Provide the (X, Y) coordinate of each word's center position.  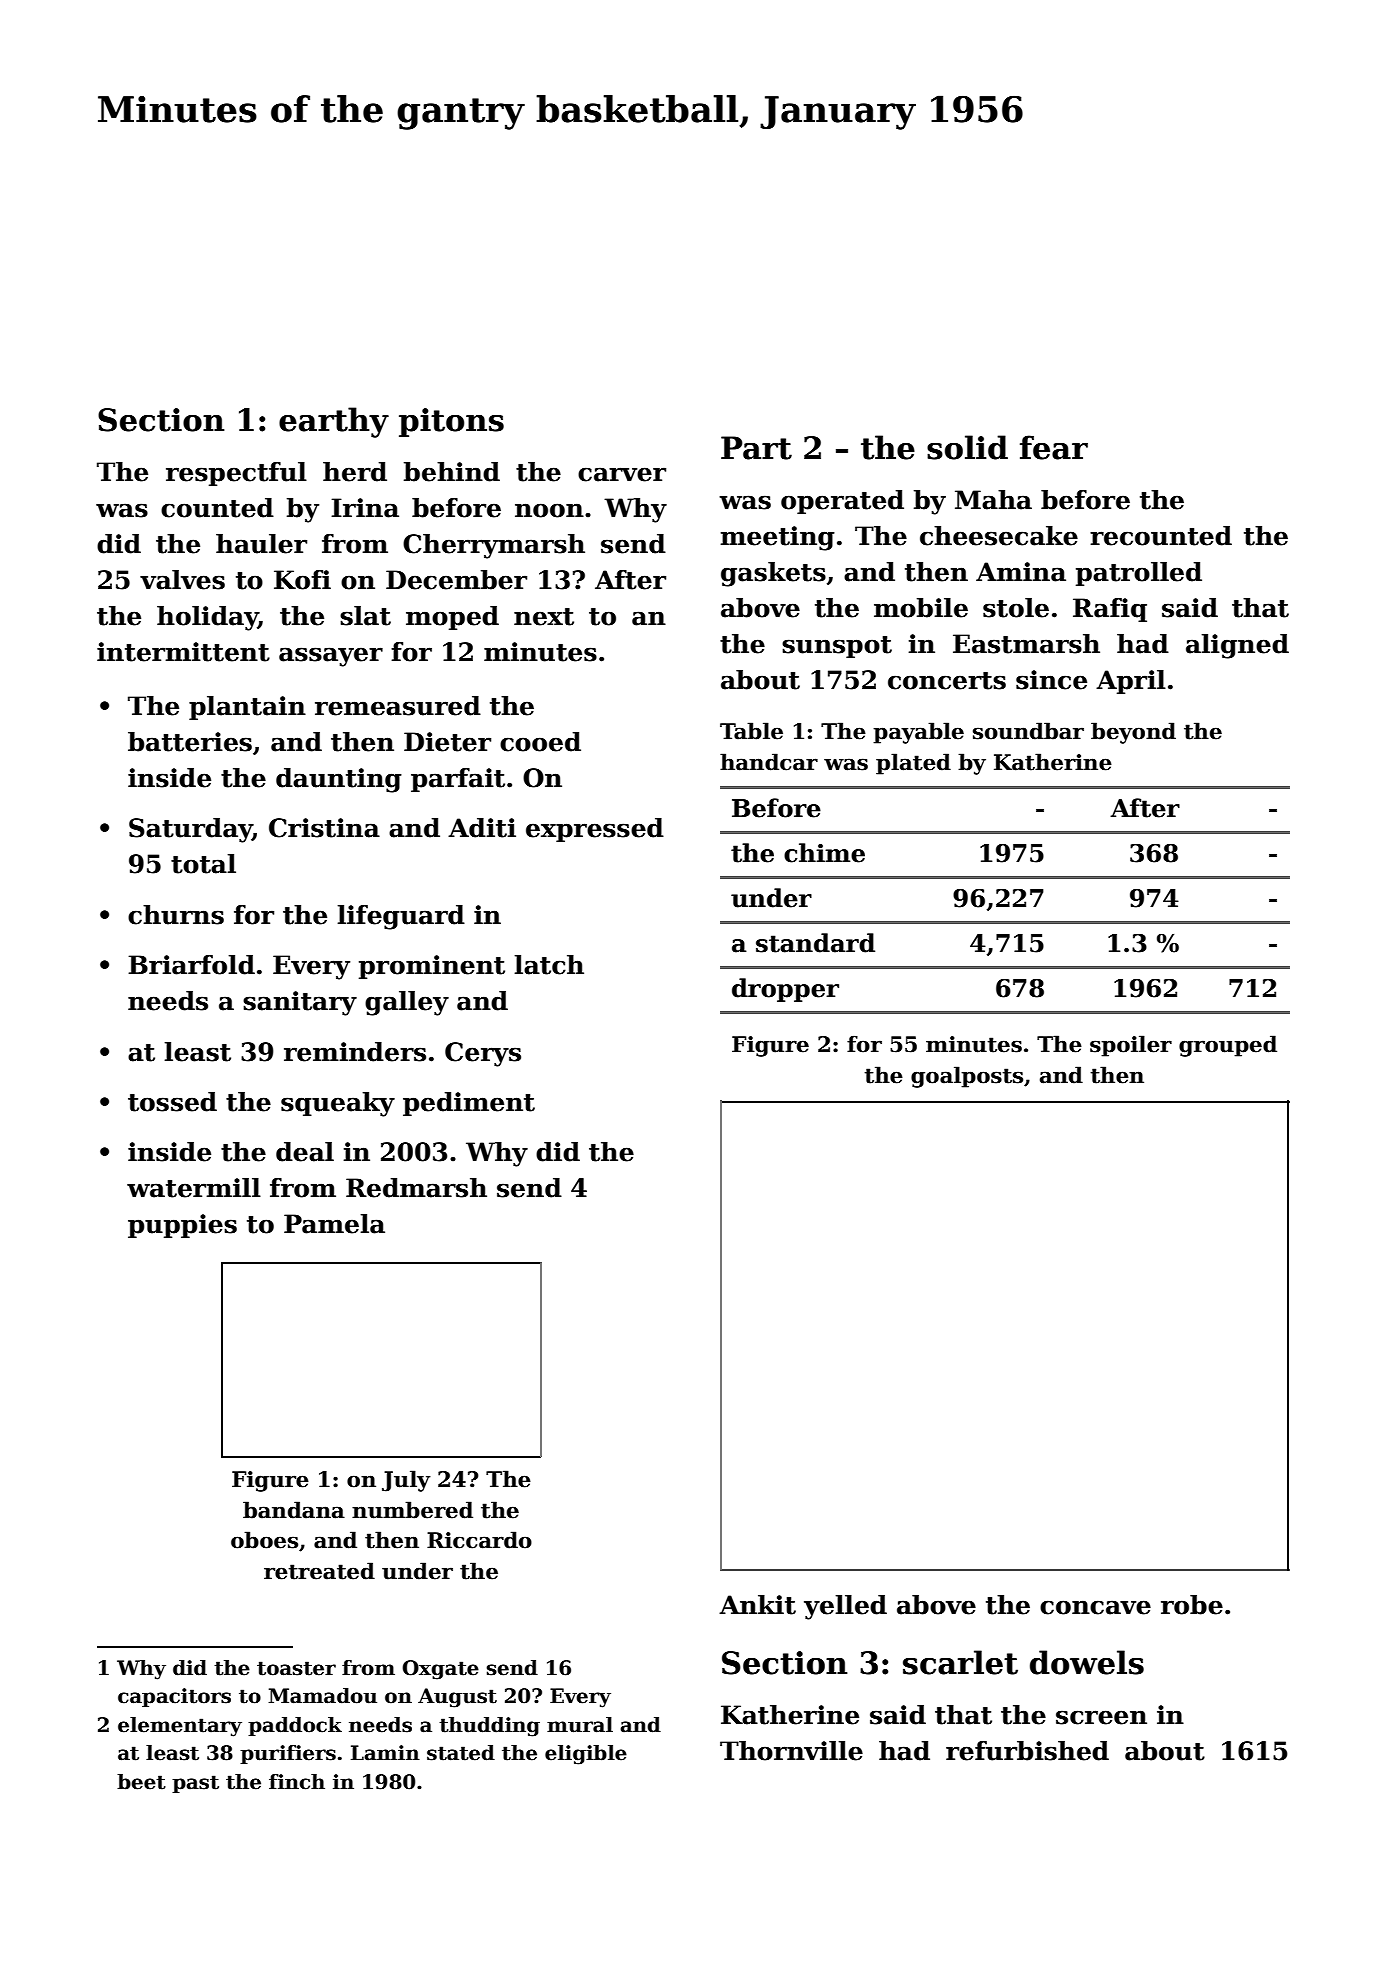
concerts (947, 681)
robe (1192, 1605)
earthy (334, 422)
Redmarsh (416, 1188)
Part (756, 448)
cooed (540, 742)
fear (1054, 447)
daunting (339, 780)
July (406, 1481)
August (457, 1698)
